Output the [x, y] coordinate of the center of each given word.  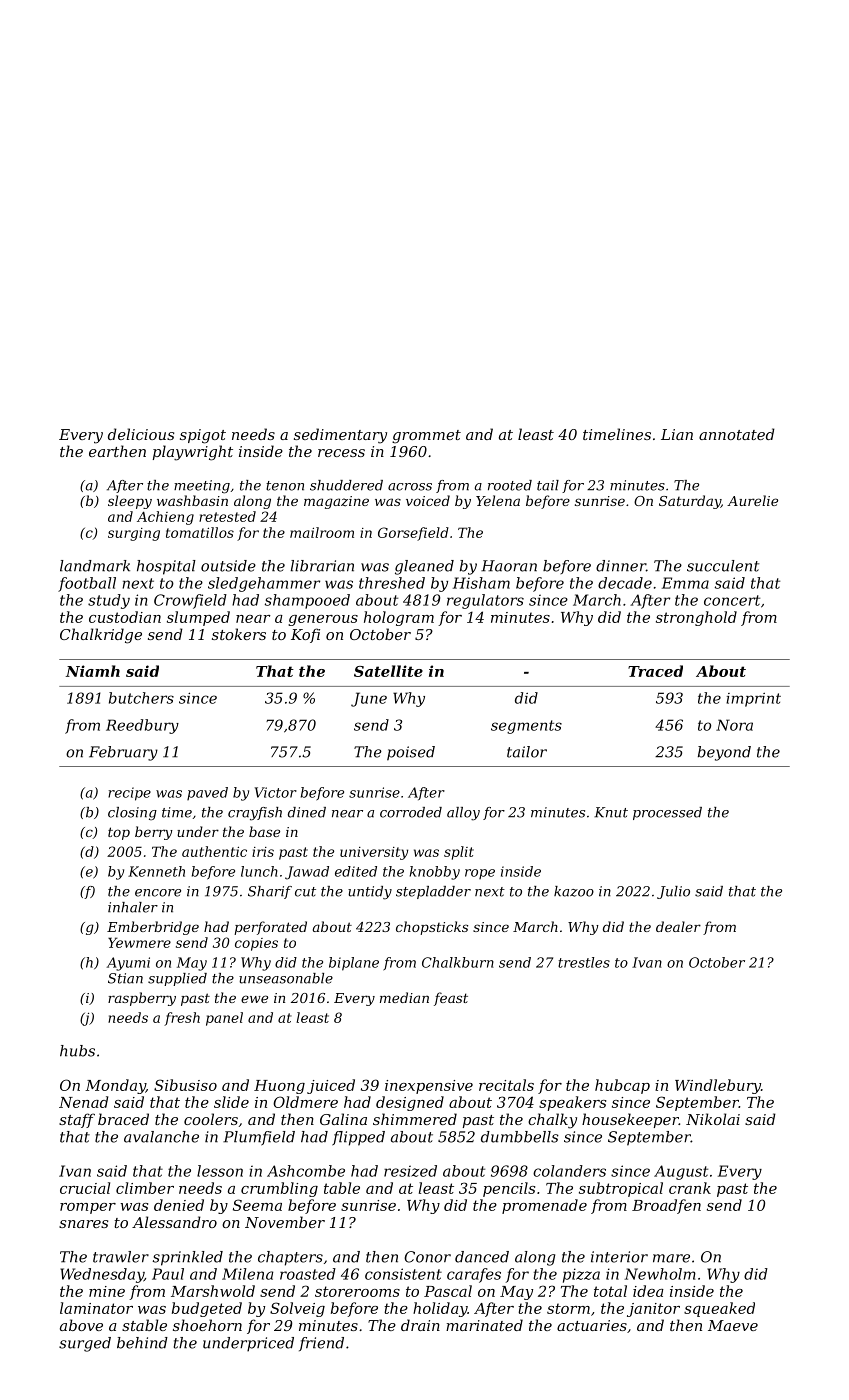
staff [77, 1120]
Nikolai [713, 1119]
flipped [358, 1138]
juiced [331, 1086]
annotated [737, 434]
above [81, 1325]
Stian [125, 978]
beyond [724, 753]
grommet [426, 437]
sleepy [130, 502]
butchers [141, 698]
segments [526, 727]
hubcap [622, 1086]
